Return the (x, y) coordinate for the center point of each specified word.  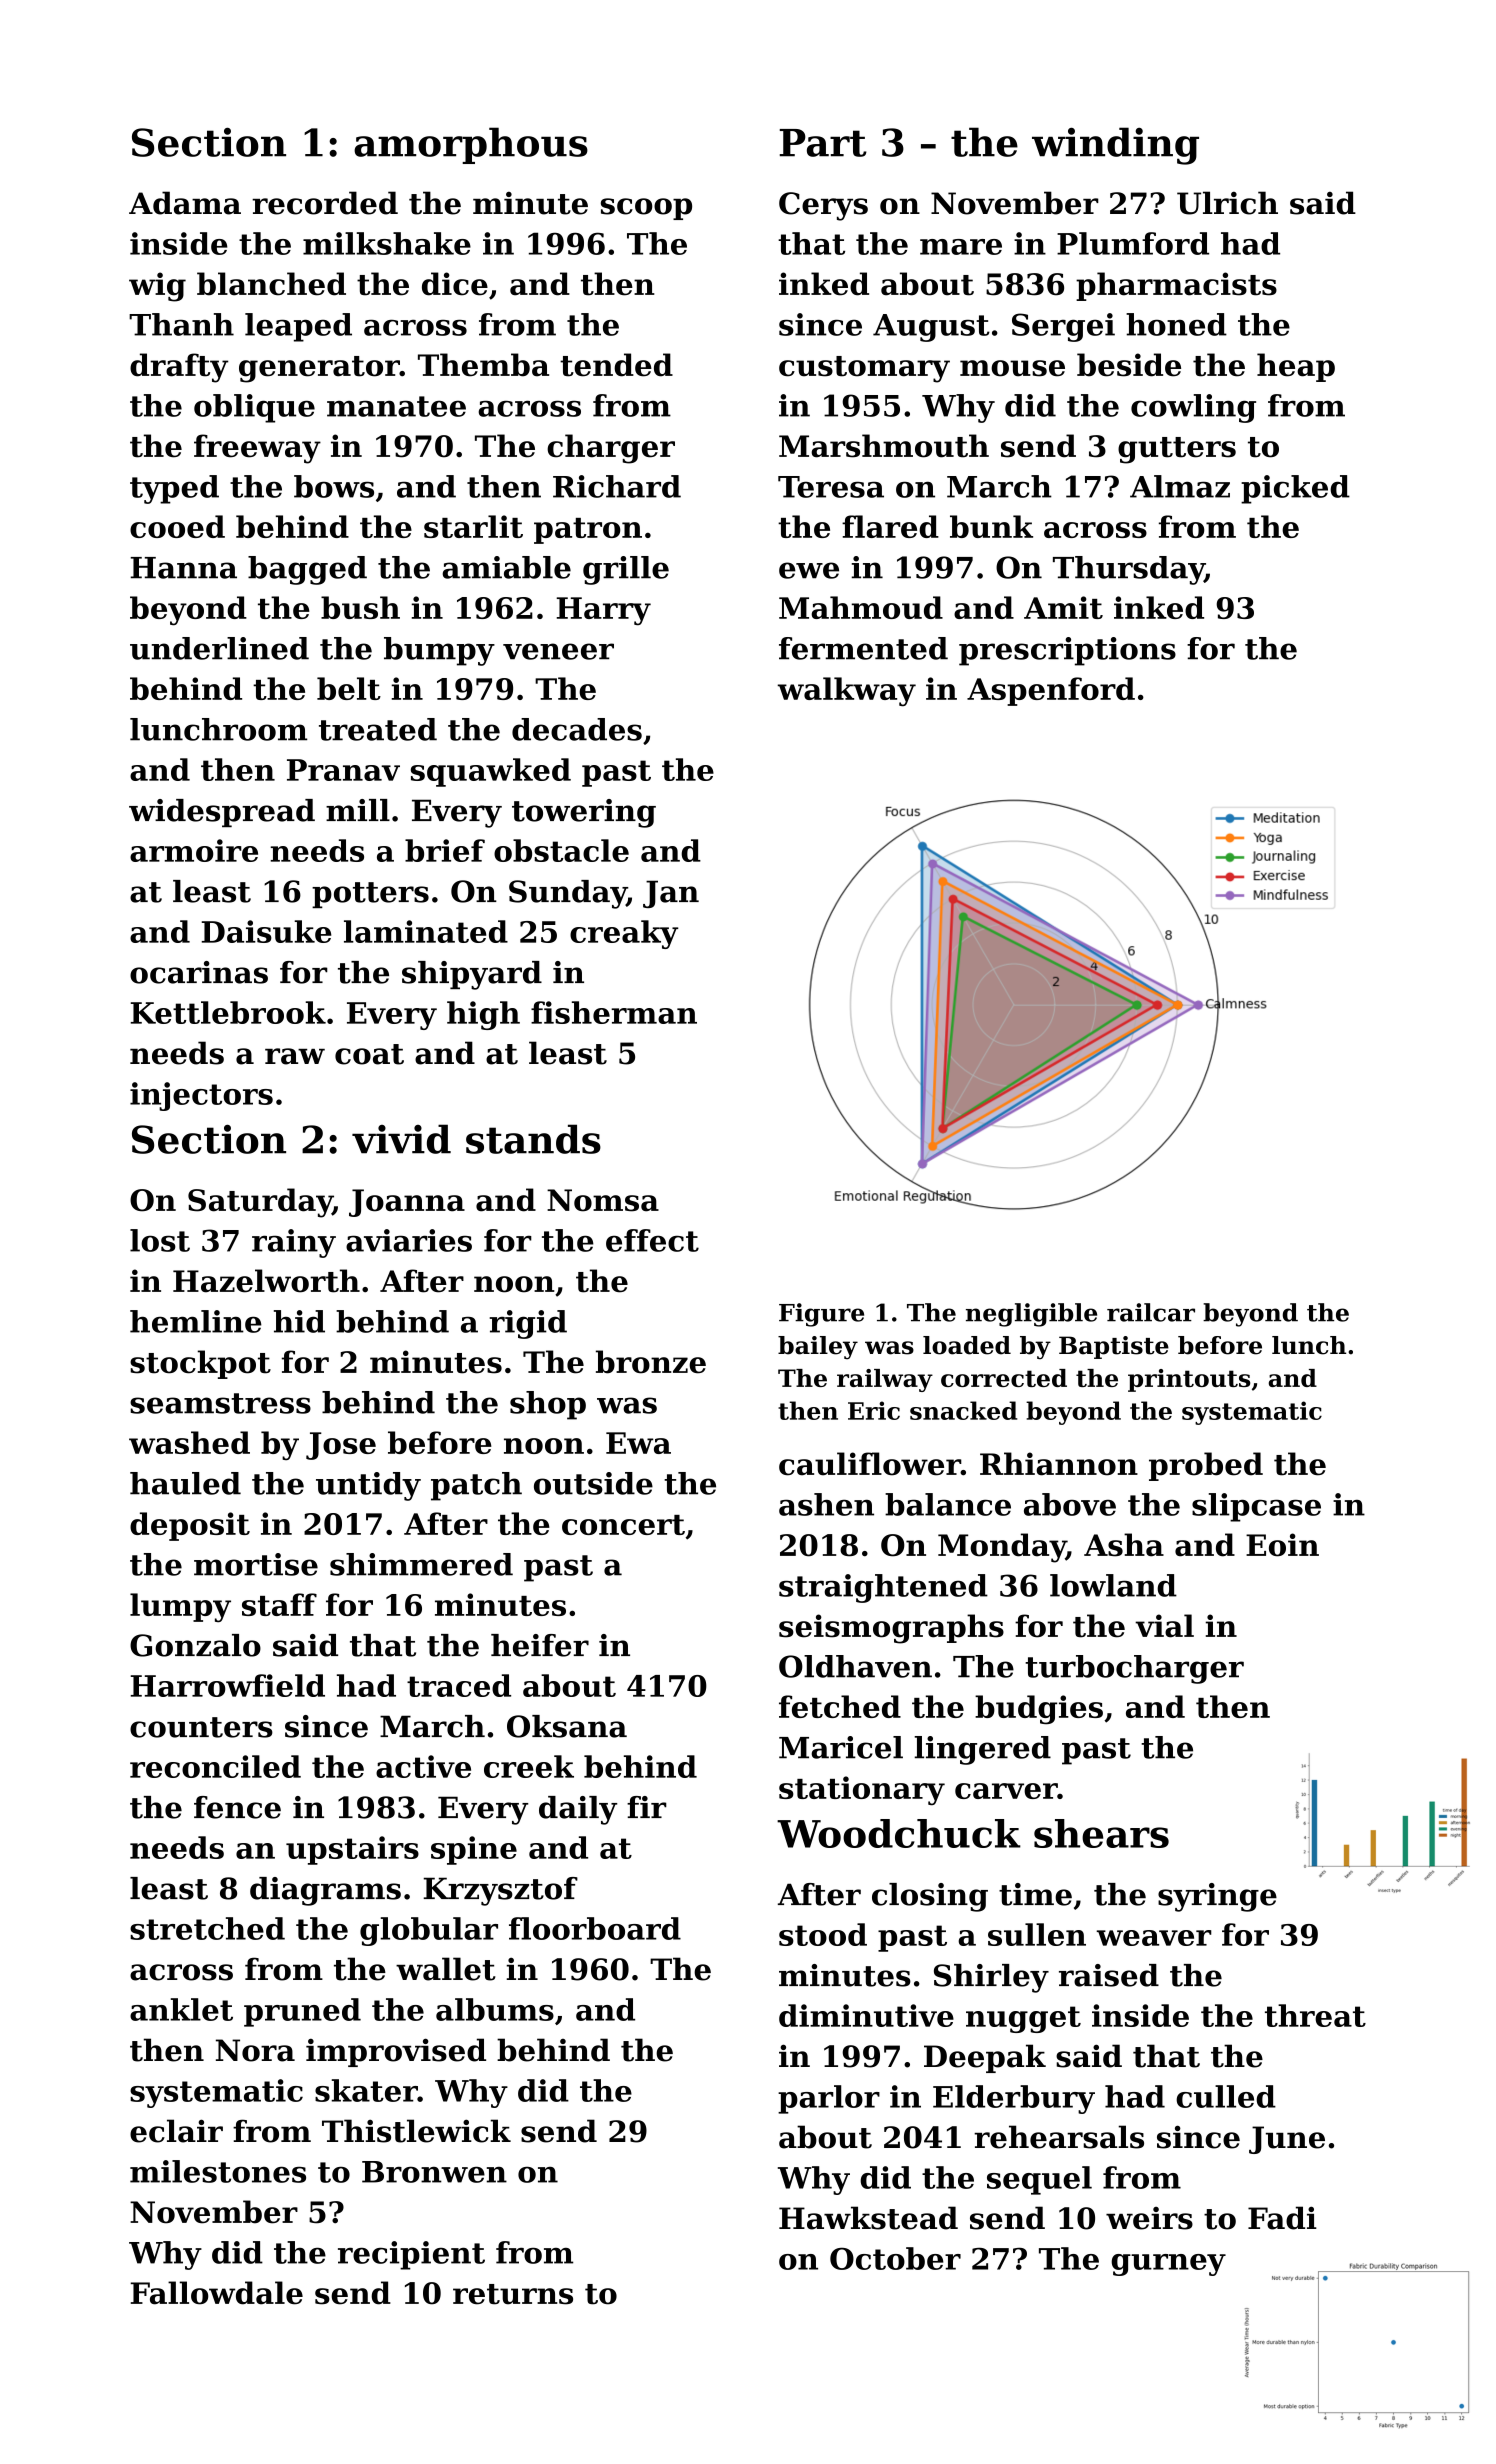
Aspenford (1051, 691)
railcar (1151, 1312)
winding (1115, 146)
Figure (821, 1315)
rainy (294, 1243)
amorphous (471, 145)
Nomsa (603, 1200)
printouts (1189, 1380)
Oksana (567, 1726)
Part (823, 143)
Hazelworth (266, 1281)
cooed (177, 526)
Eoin (1282, 1545)
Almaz (1180, 486)
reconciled (215, 1766)
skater (366, 2090)
